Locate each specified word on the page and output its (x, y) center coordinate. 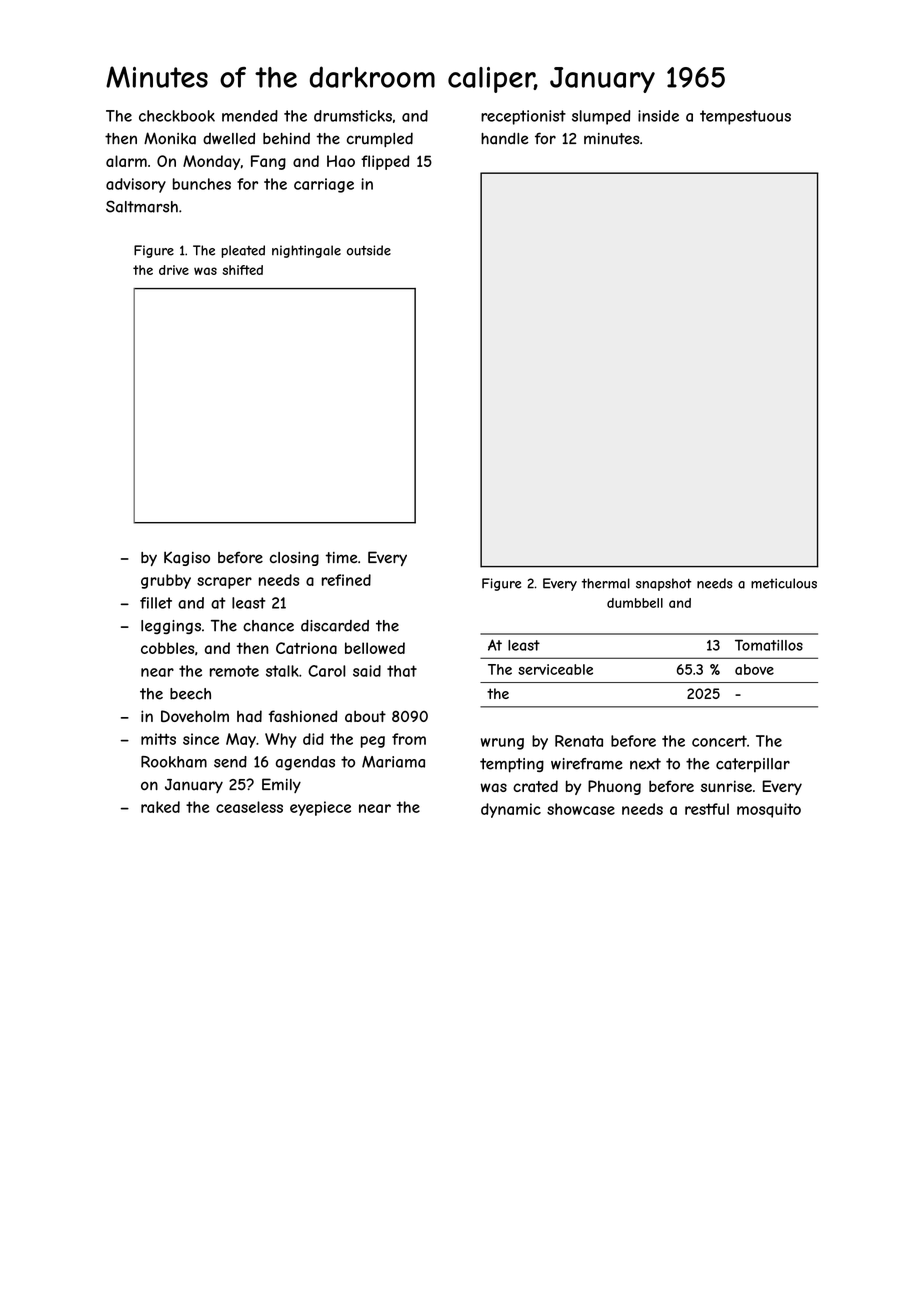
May (241, 740)
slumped (601, 117)
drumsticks (353, 116)
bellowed (375, 648)
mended (250, 116)
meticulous (784, 583)
